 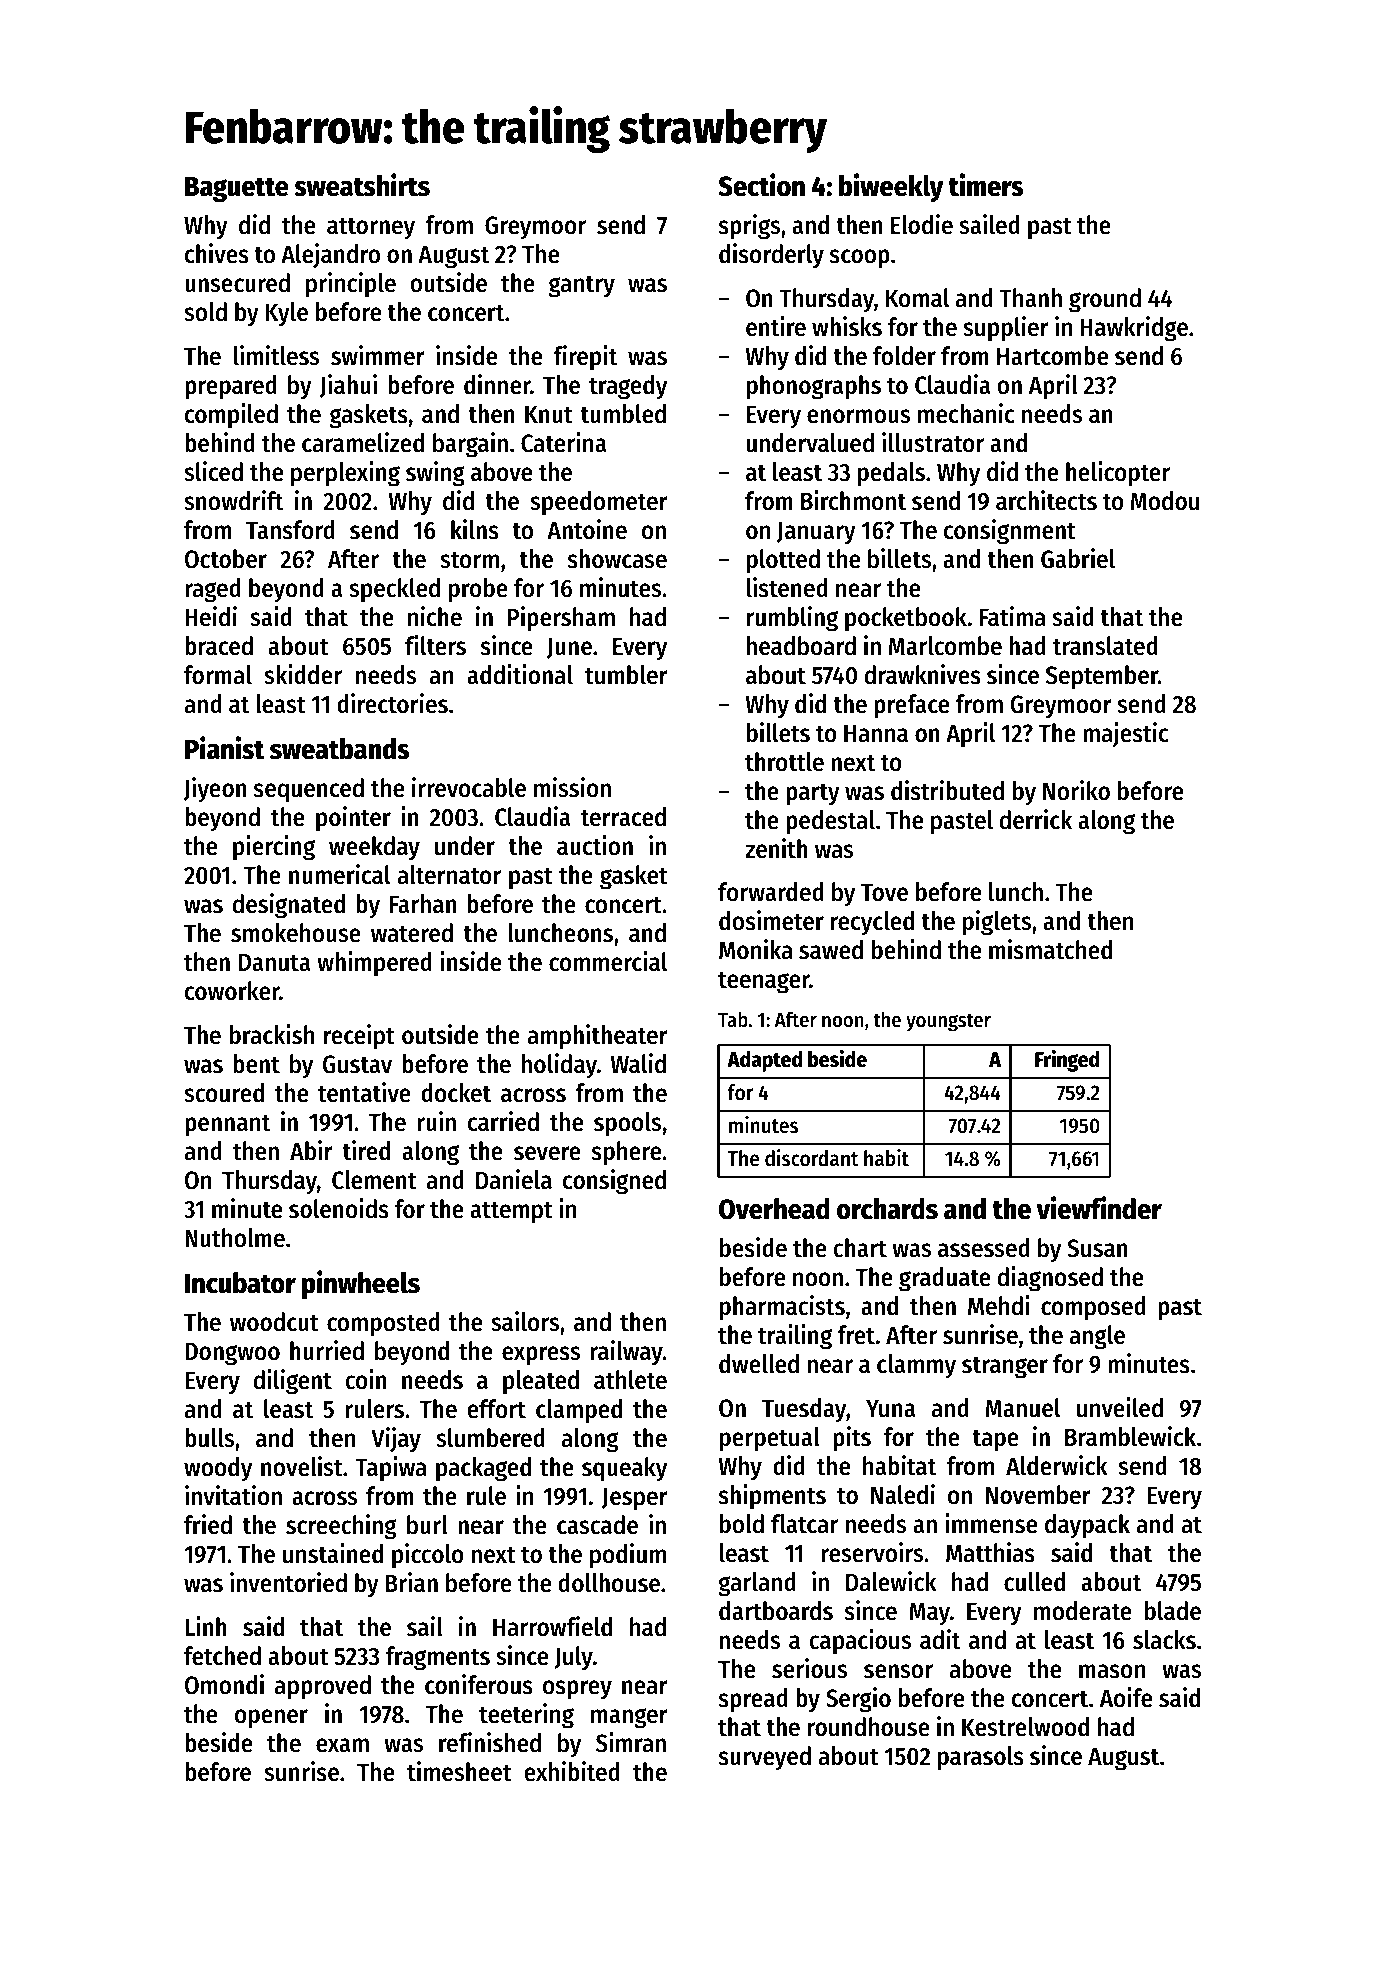 What do you see at coordinates (627, 1124) in the document?
I see `spools` at bounding box center [627, 1124].
